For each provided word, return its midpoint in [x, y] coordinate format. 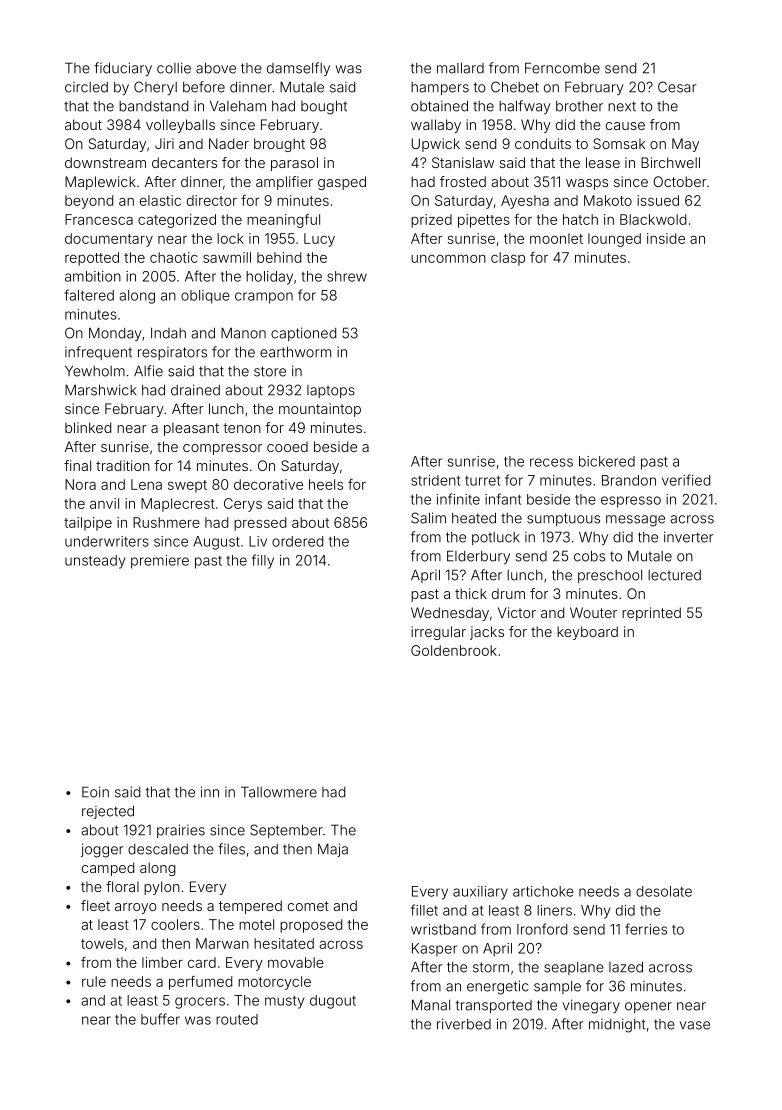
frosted [463, 181]
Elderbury [478, 557]
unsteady [95, 562]
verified [686, 480]
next [622, 106]
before [204, 87]
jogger [102, 850]
